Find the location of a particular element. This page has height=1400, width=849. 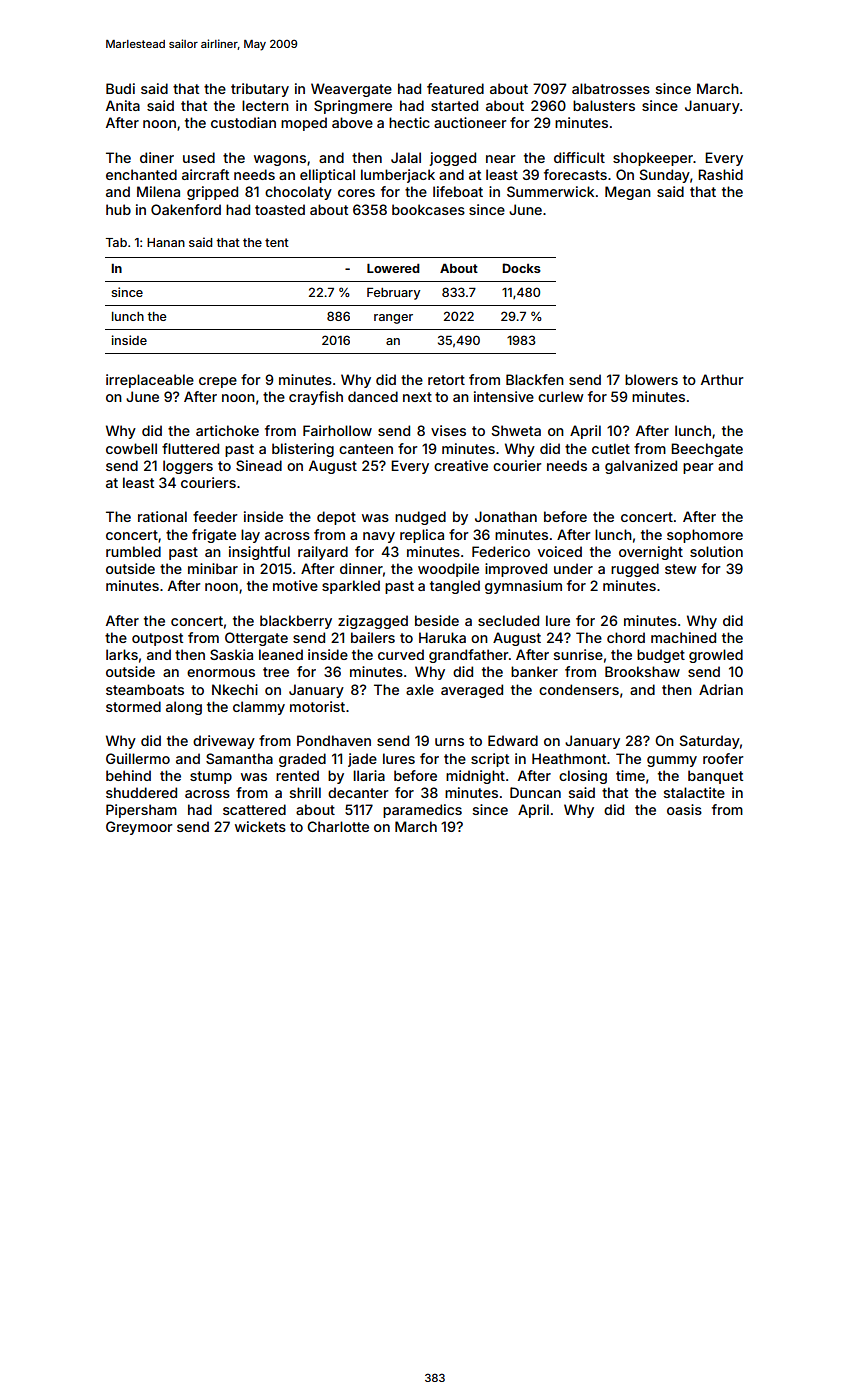

curved is located at coordinates (401, 654).
